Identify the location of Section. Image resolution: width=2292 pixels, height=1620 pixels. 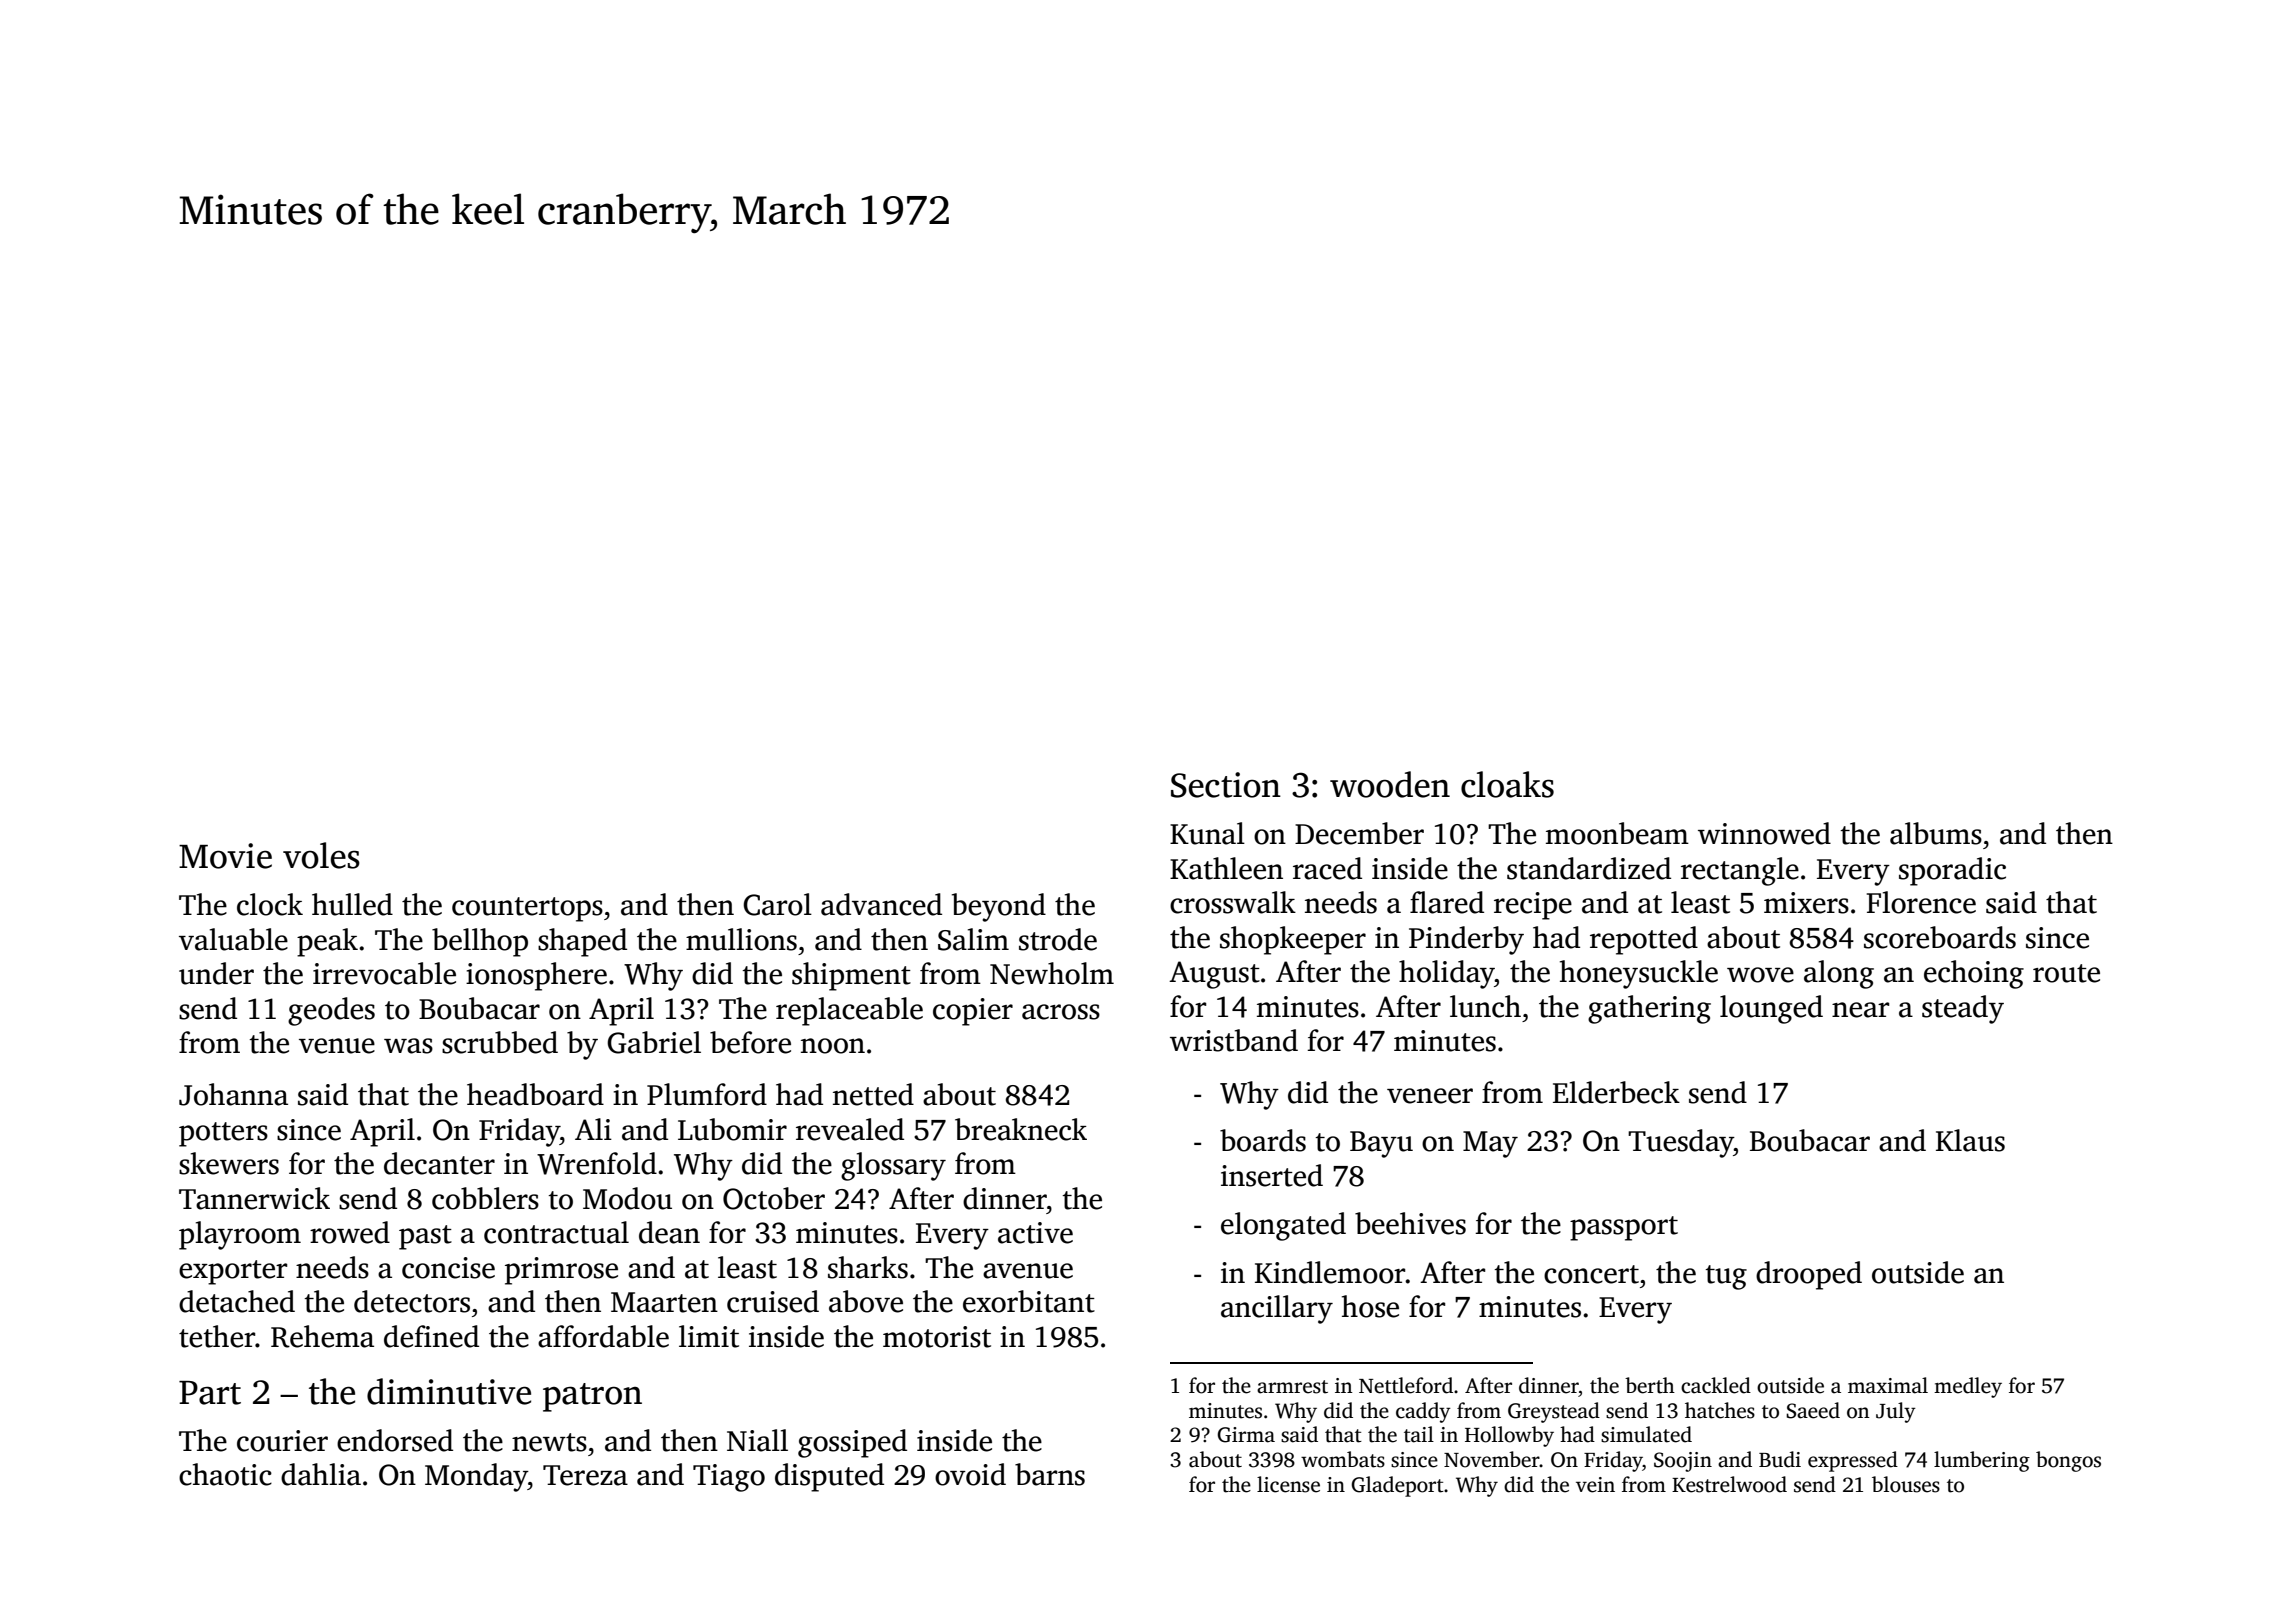
(1226, 785).
